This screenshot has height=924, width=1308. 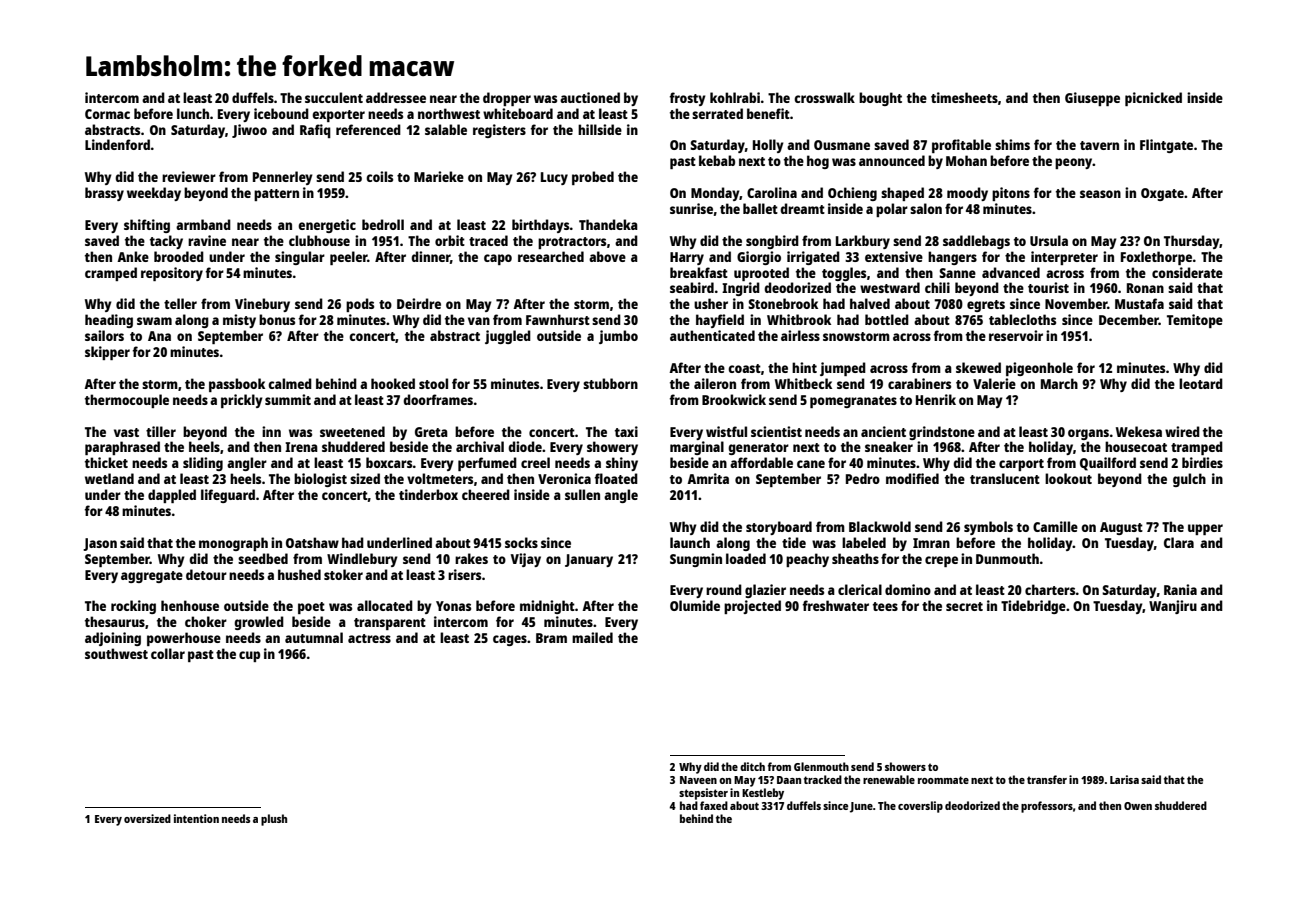 What do you see at coordinates (362, 560) in the screenshot?
I see `Windlebury` at bounding box center [362, 560].
